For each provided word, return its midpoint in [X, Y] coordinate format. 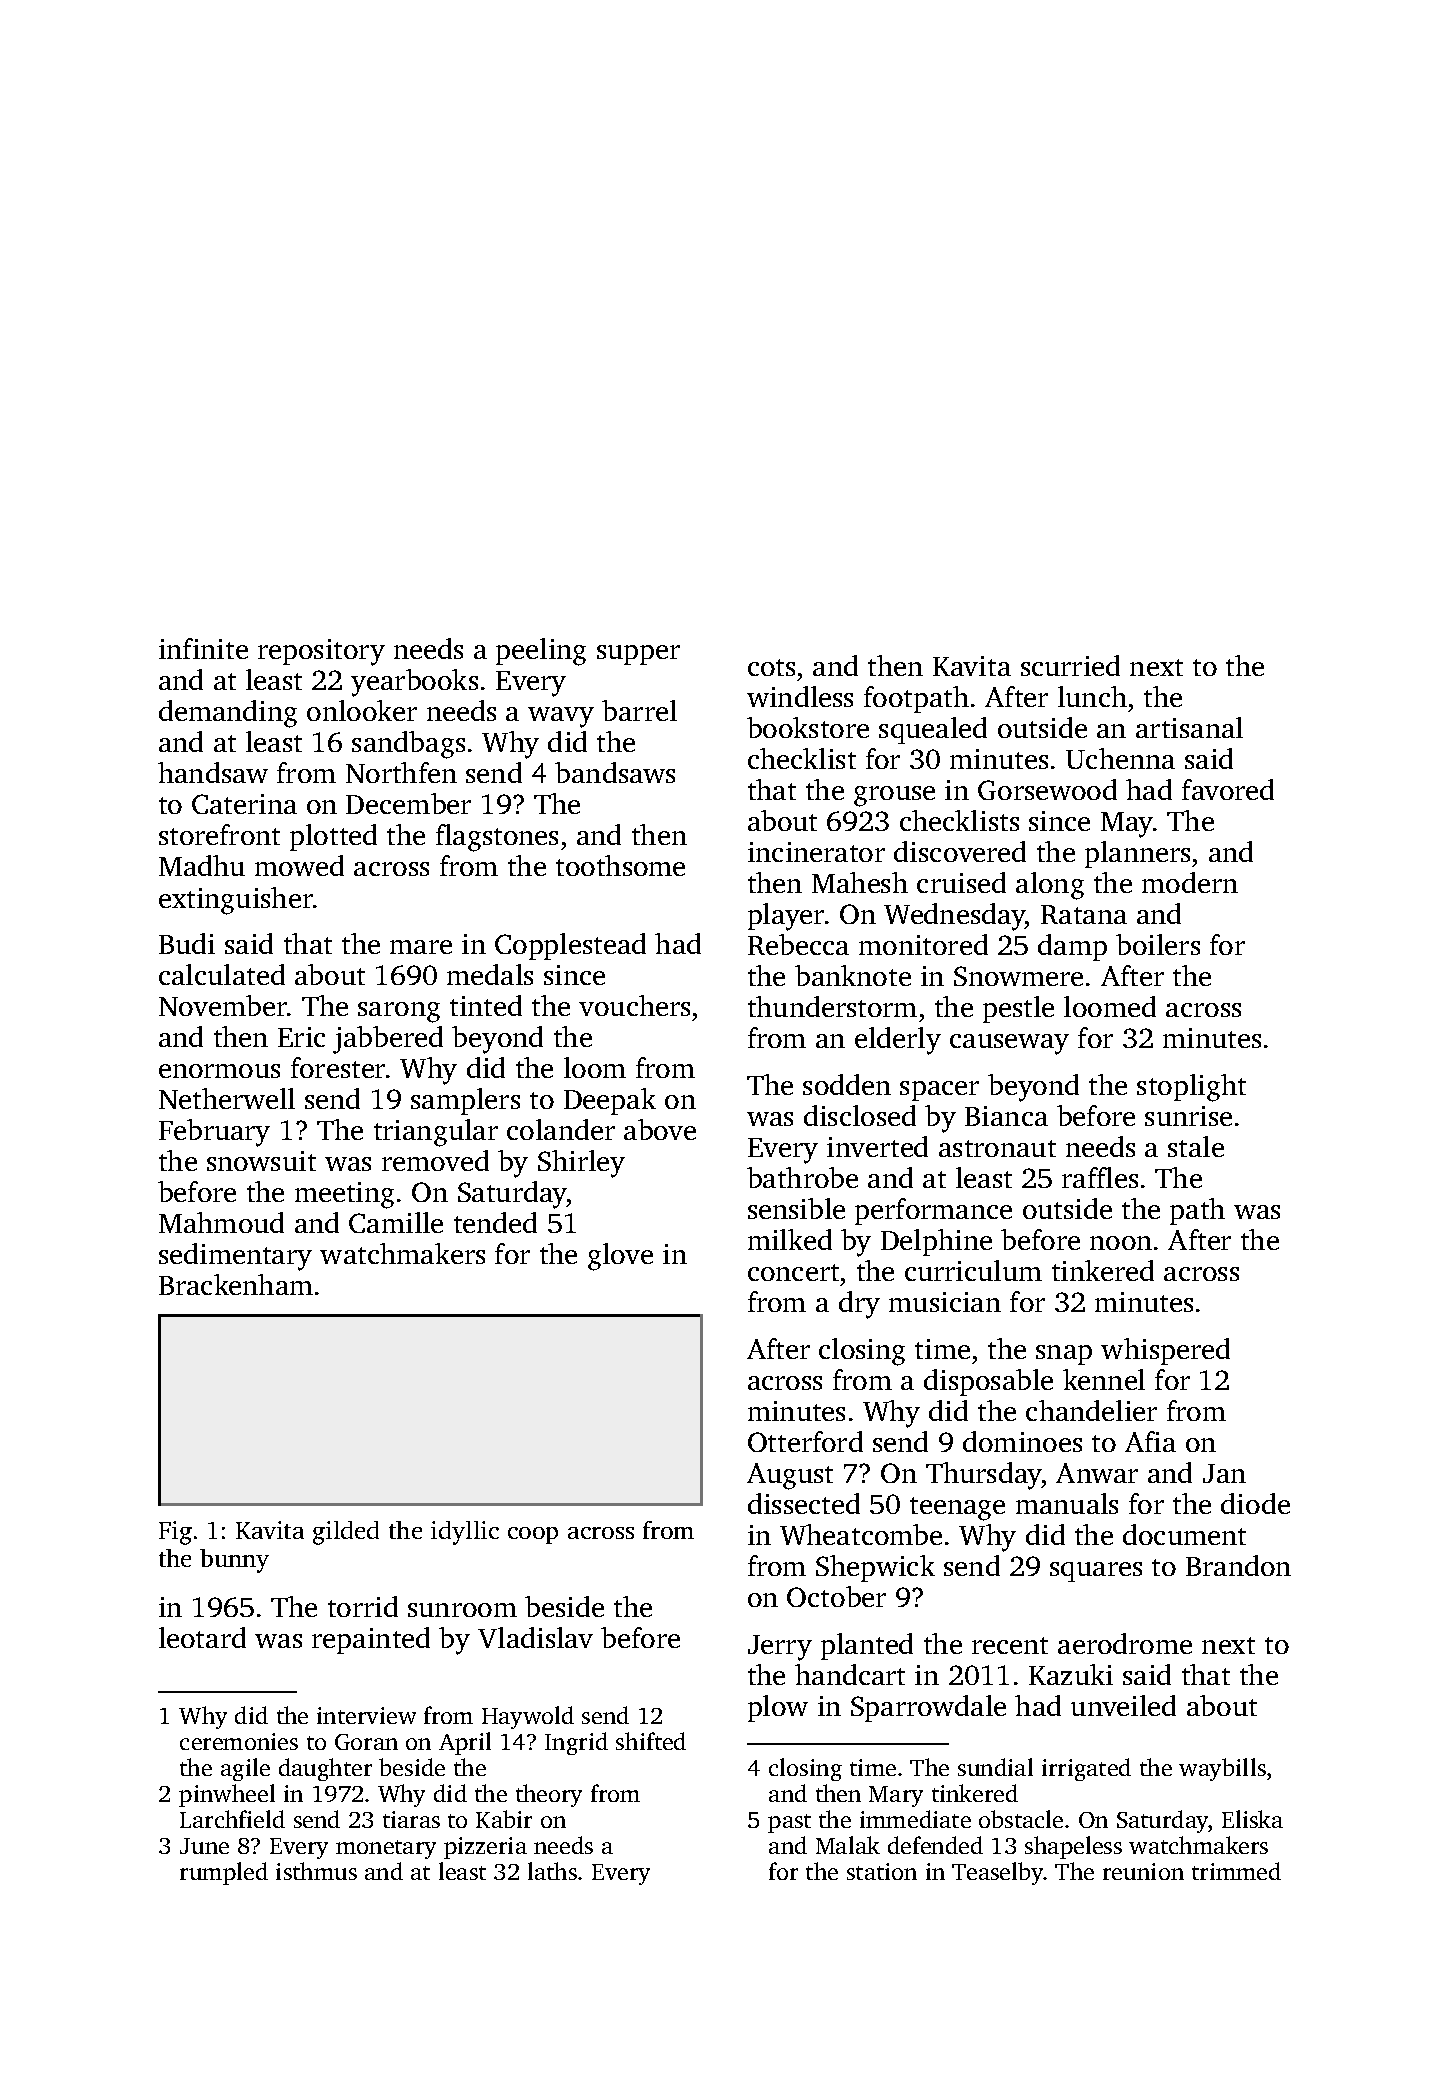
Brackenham [236, 1284]
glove [620, 1257]
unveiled [1123, 1705]
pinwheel [227, 1795]
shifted [651, 1741]
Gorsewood [1047, 789]
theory [549, 1795]
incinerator [816, 852]
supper [638, 655]
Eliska [1252, 1819]
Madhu [202, 865]
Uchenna [1120, 758]
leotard [202, 1637]
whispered [1165, 1351]
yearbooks [414, 683]
